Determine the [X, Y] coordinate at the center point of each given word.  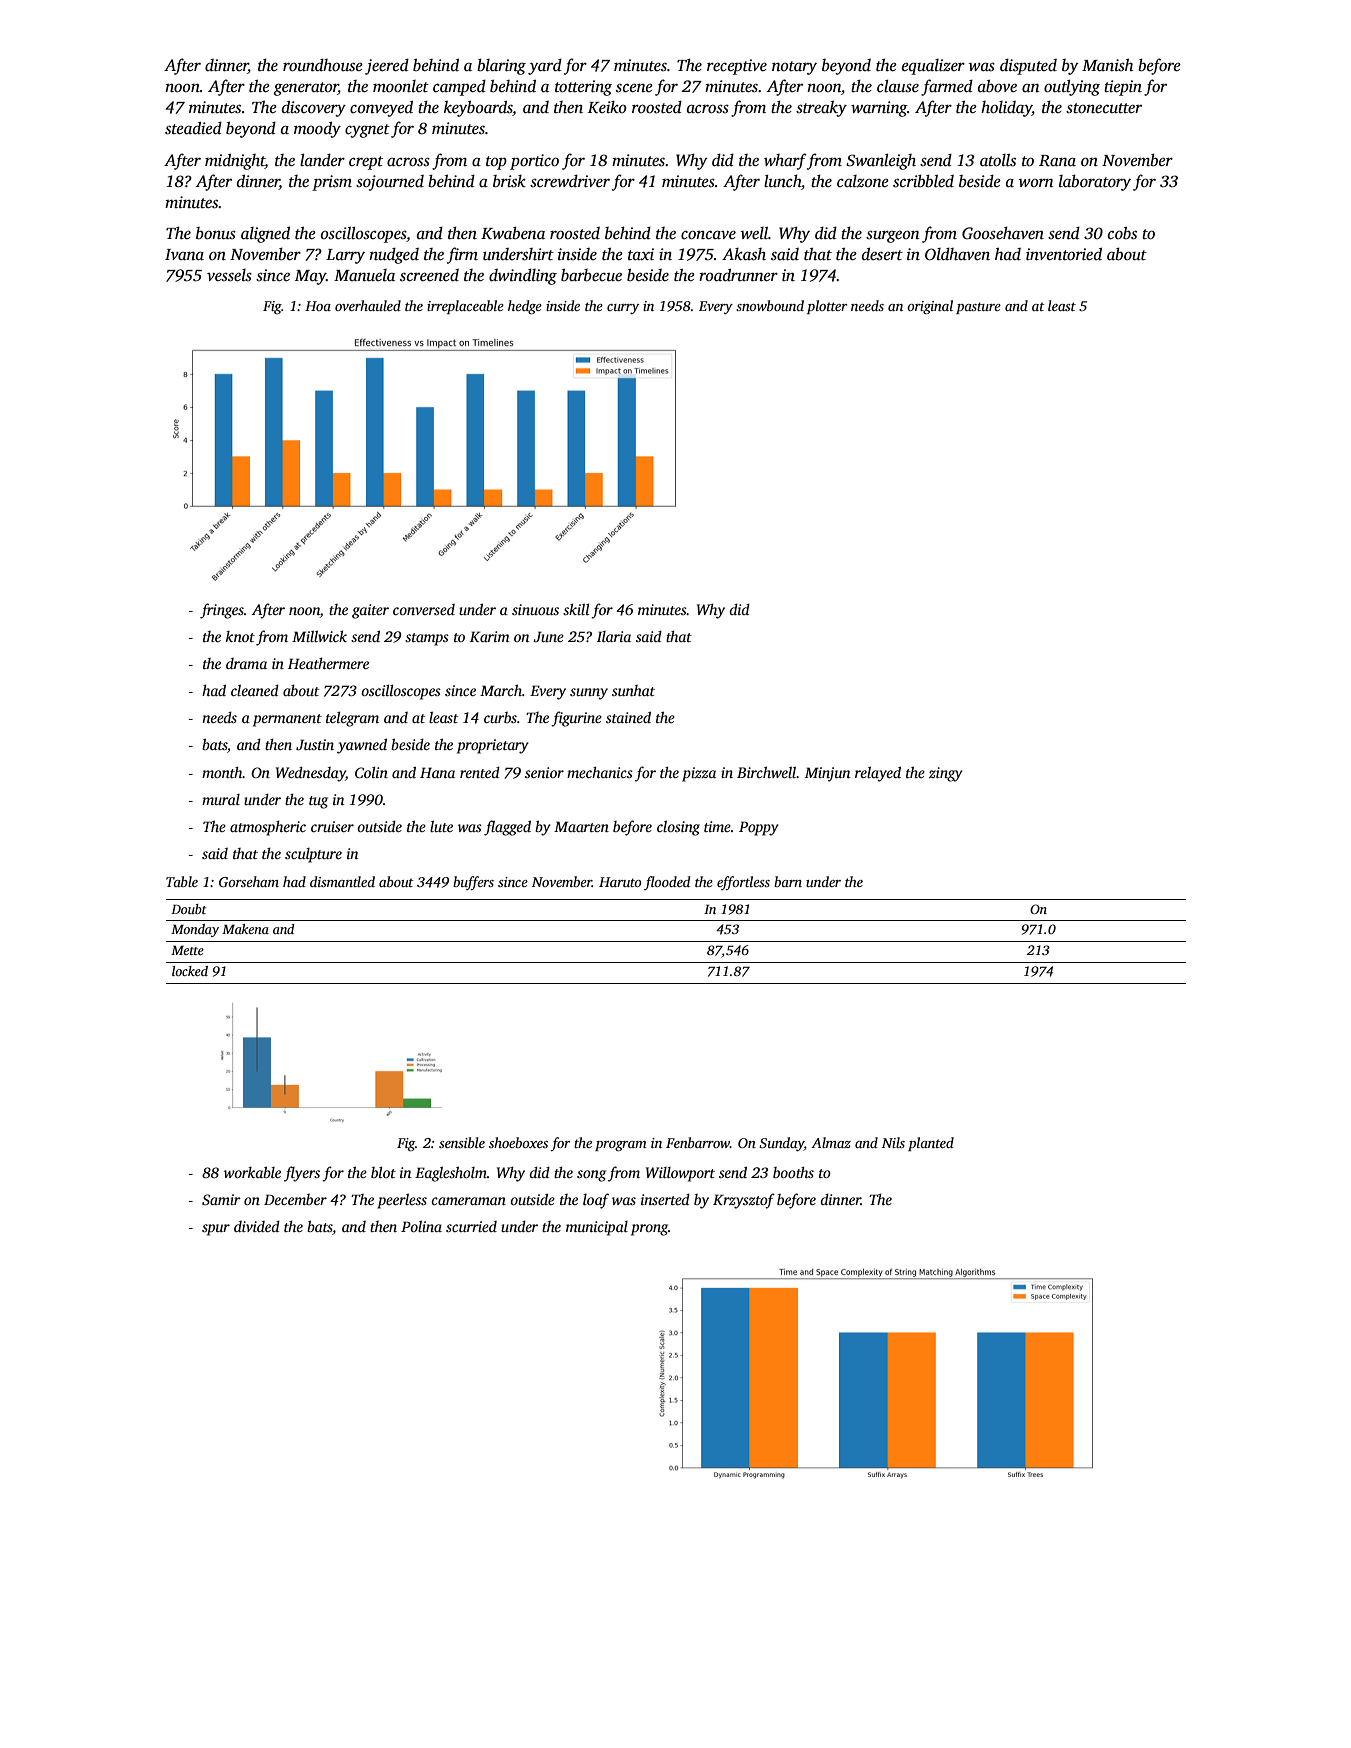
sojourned [390, 183]
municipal [597, 1228]
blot [383, 1172]
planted [931, 1144]
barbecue [591, 275]
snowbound [770, 305]
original [930, 307]
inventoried [1064, 254]
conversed [424, 609]
